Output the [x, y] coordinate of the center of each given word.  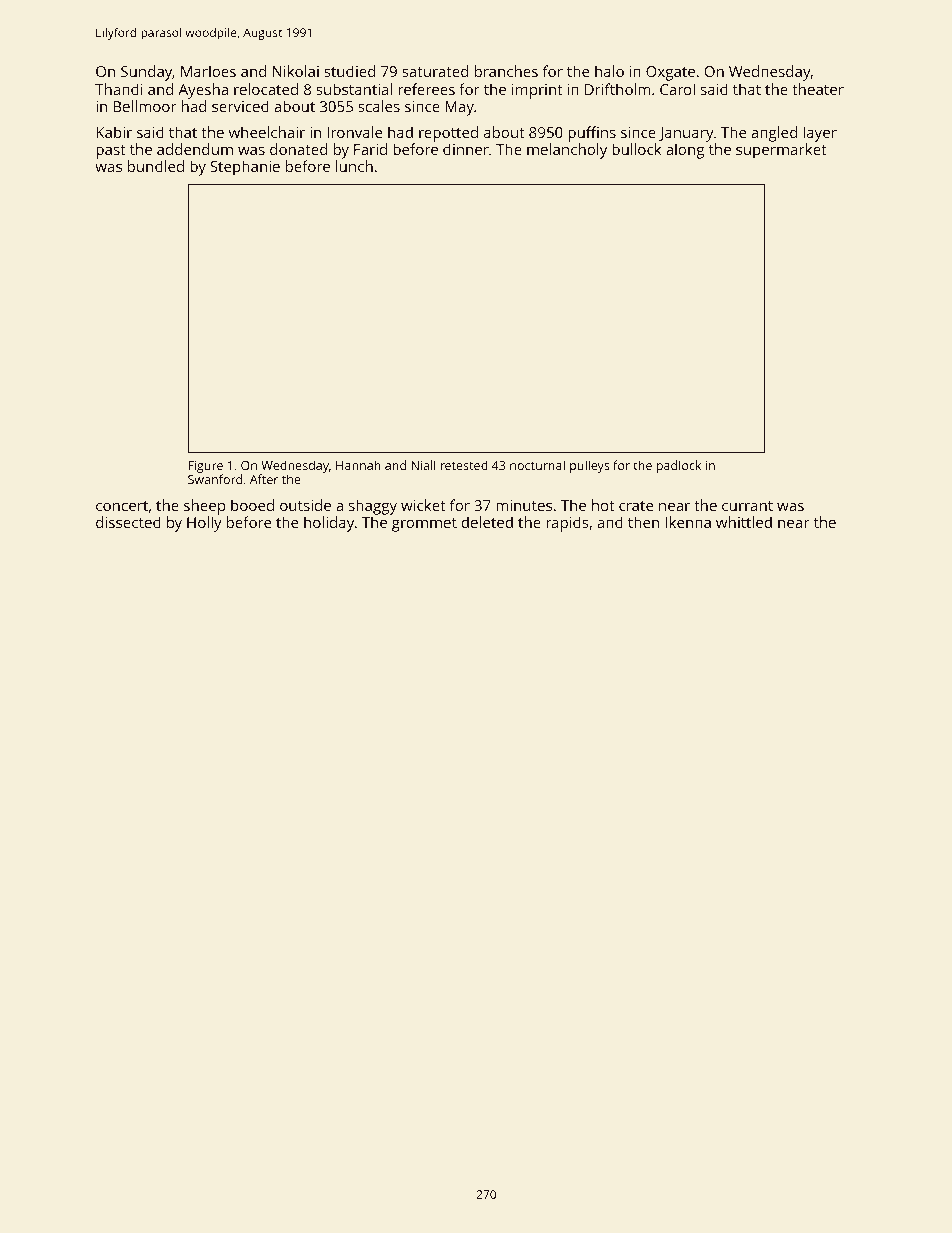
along [685, 151]
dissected [128, 522]
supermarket [781, 151]
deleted [487, 522]
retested [464, 465]
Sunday [147, 73]
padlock [679, 466]
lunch [354, 166]
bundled [156, 166]
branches [506, 71]
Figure [205, 467]
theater [818, 89]
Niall [423, 465]
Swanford [215, 479]
